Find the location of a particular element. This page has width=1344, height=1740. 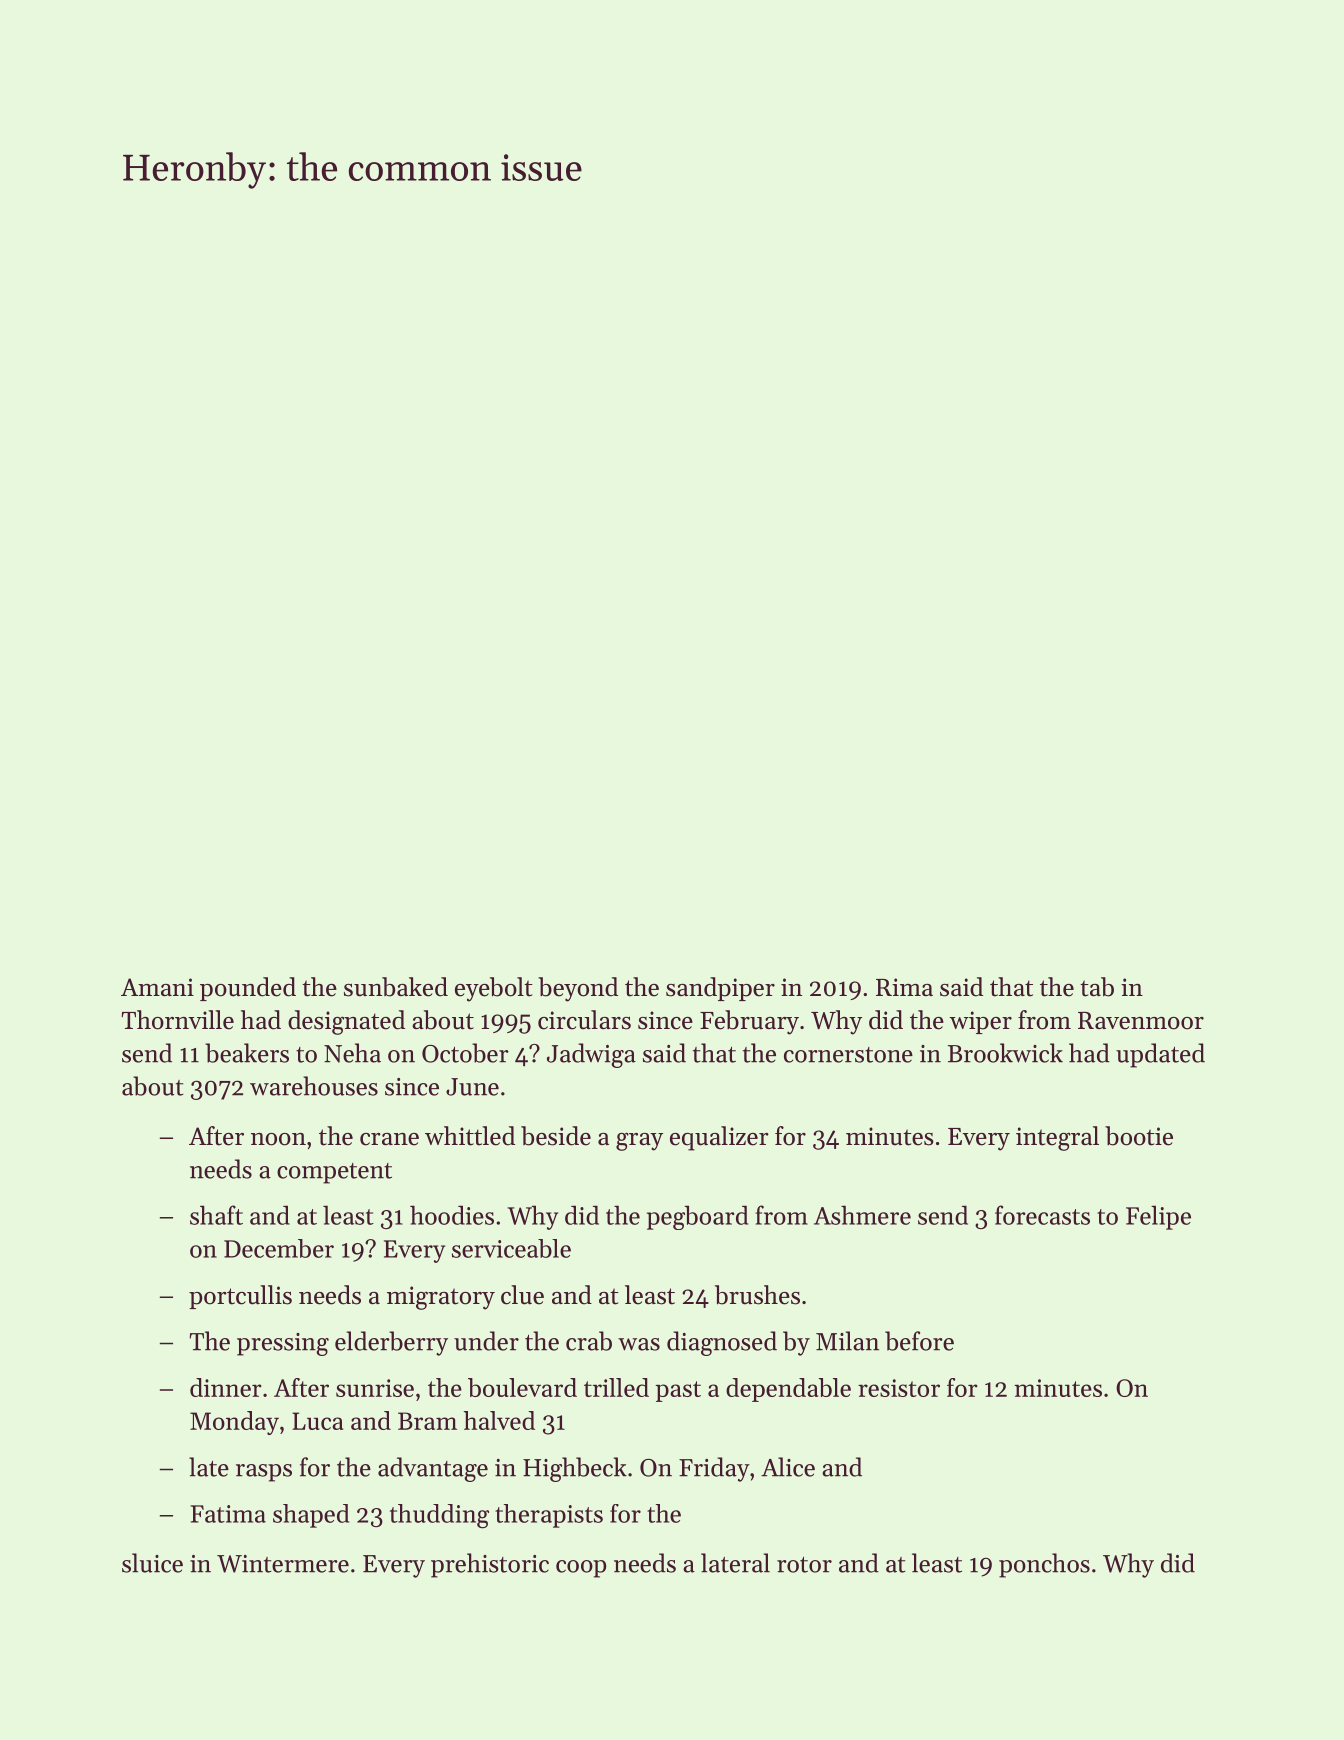

Monday is located at coordinates (234, 1423).
